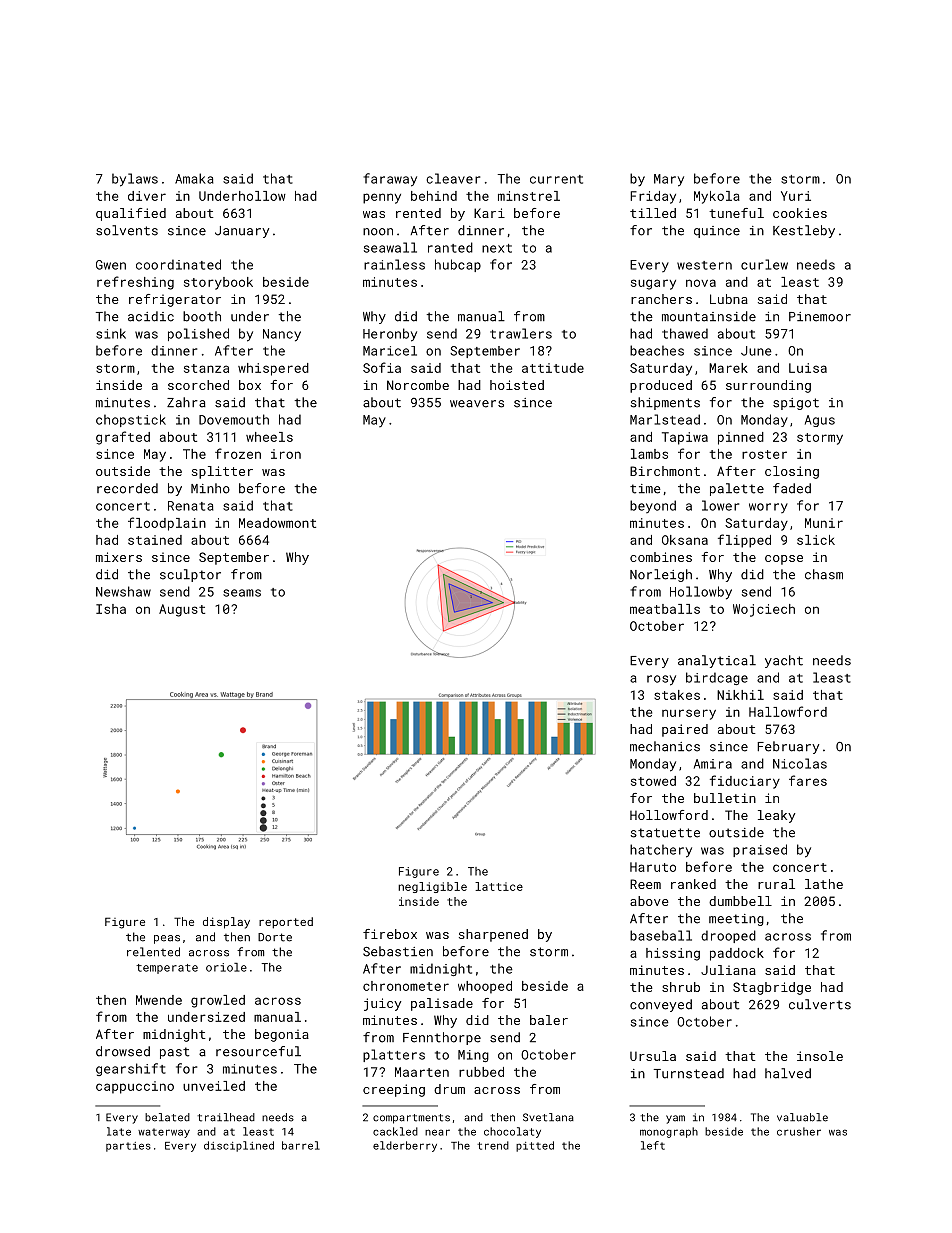 The image size is (952, 1233). What do you see at coordinates (741, 438) in the page?
I see `pinned` at bounding box center [741, 438].
